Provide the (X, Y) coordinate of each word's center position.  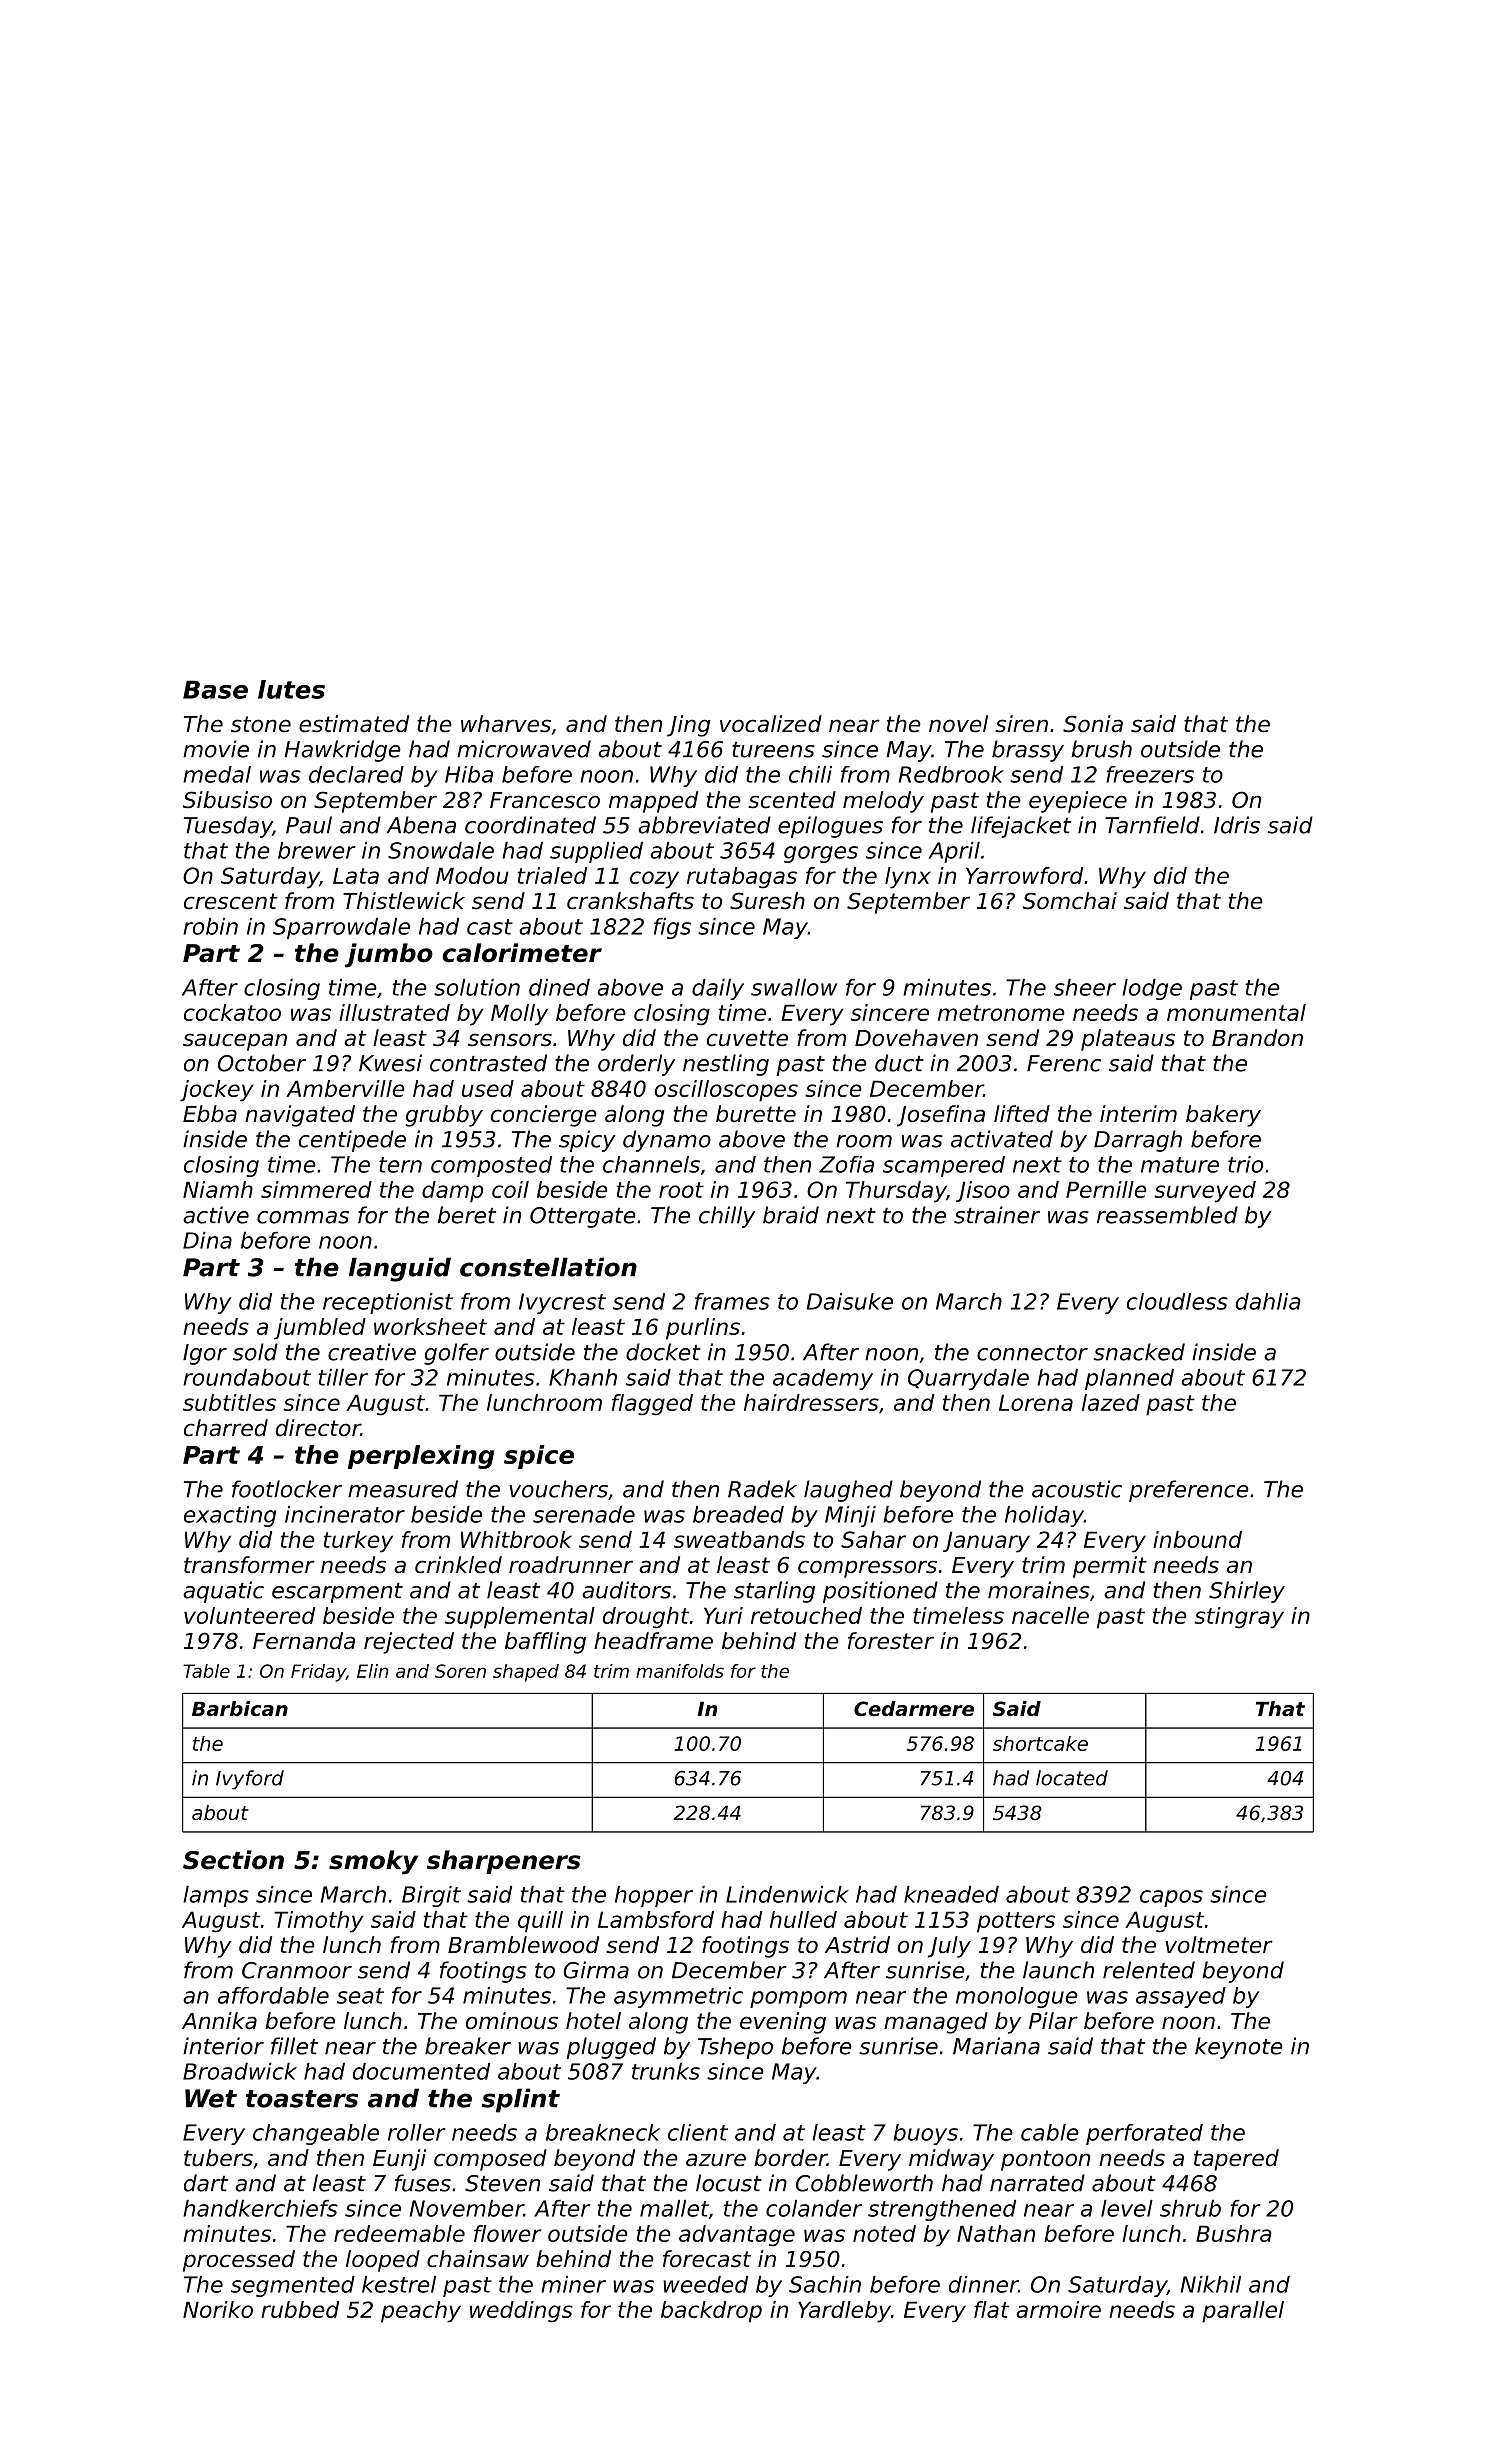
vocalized (771, 724)
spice (539, 1457)
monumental (1236, 1012)
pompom (798, 1999)
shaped (526, 1673)
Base (215, 689)
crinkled (458, 1565)
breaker (468, 2046)
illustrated (394, 1012)
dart (206, 2183)
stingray (1239, 1618)
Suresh (767, 901)
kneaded (951, 1894)
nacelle (1050, 1615)
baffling (545, 1643)
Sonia (1093, 724)
